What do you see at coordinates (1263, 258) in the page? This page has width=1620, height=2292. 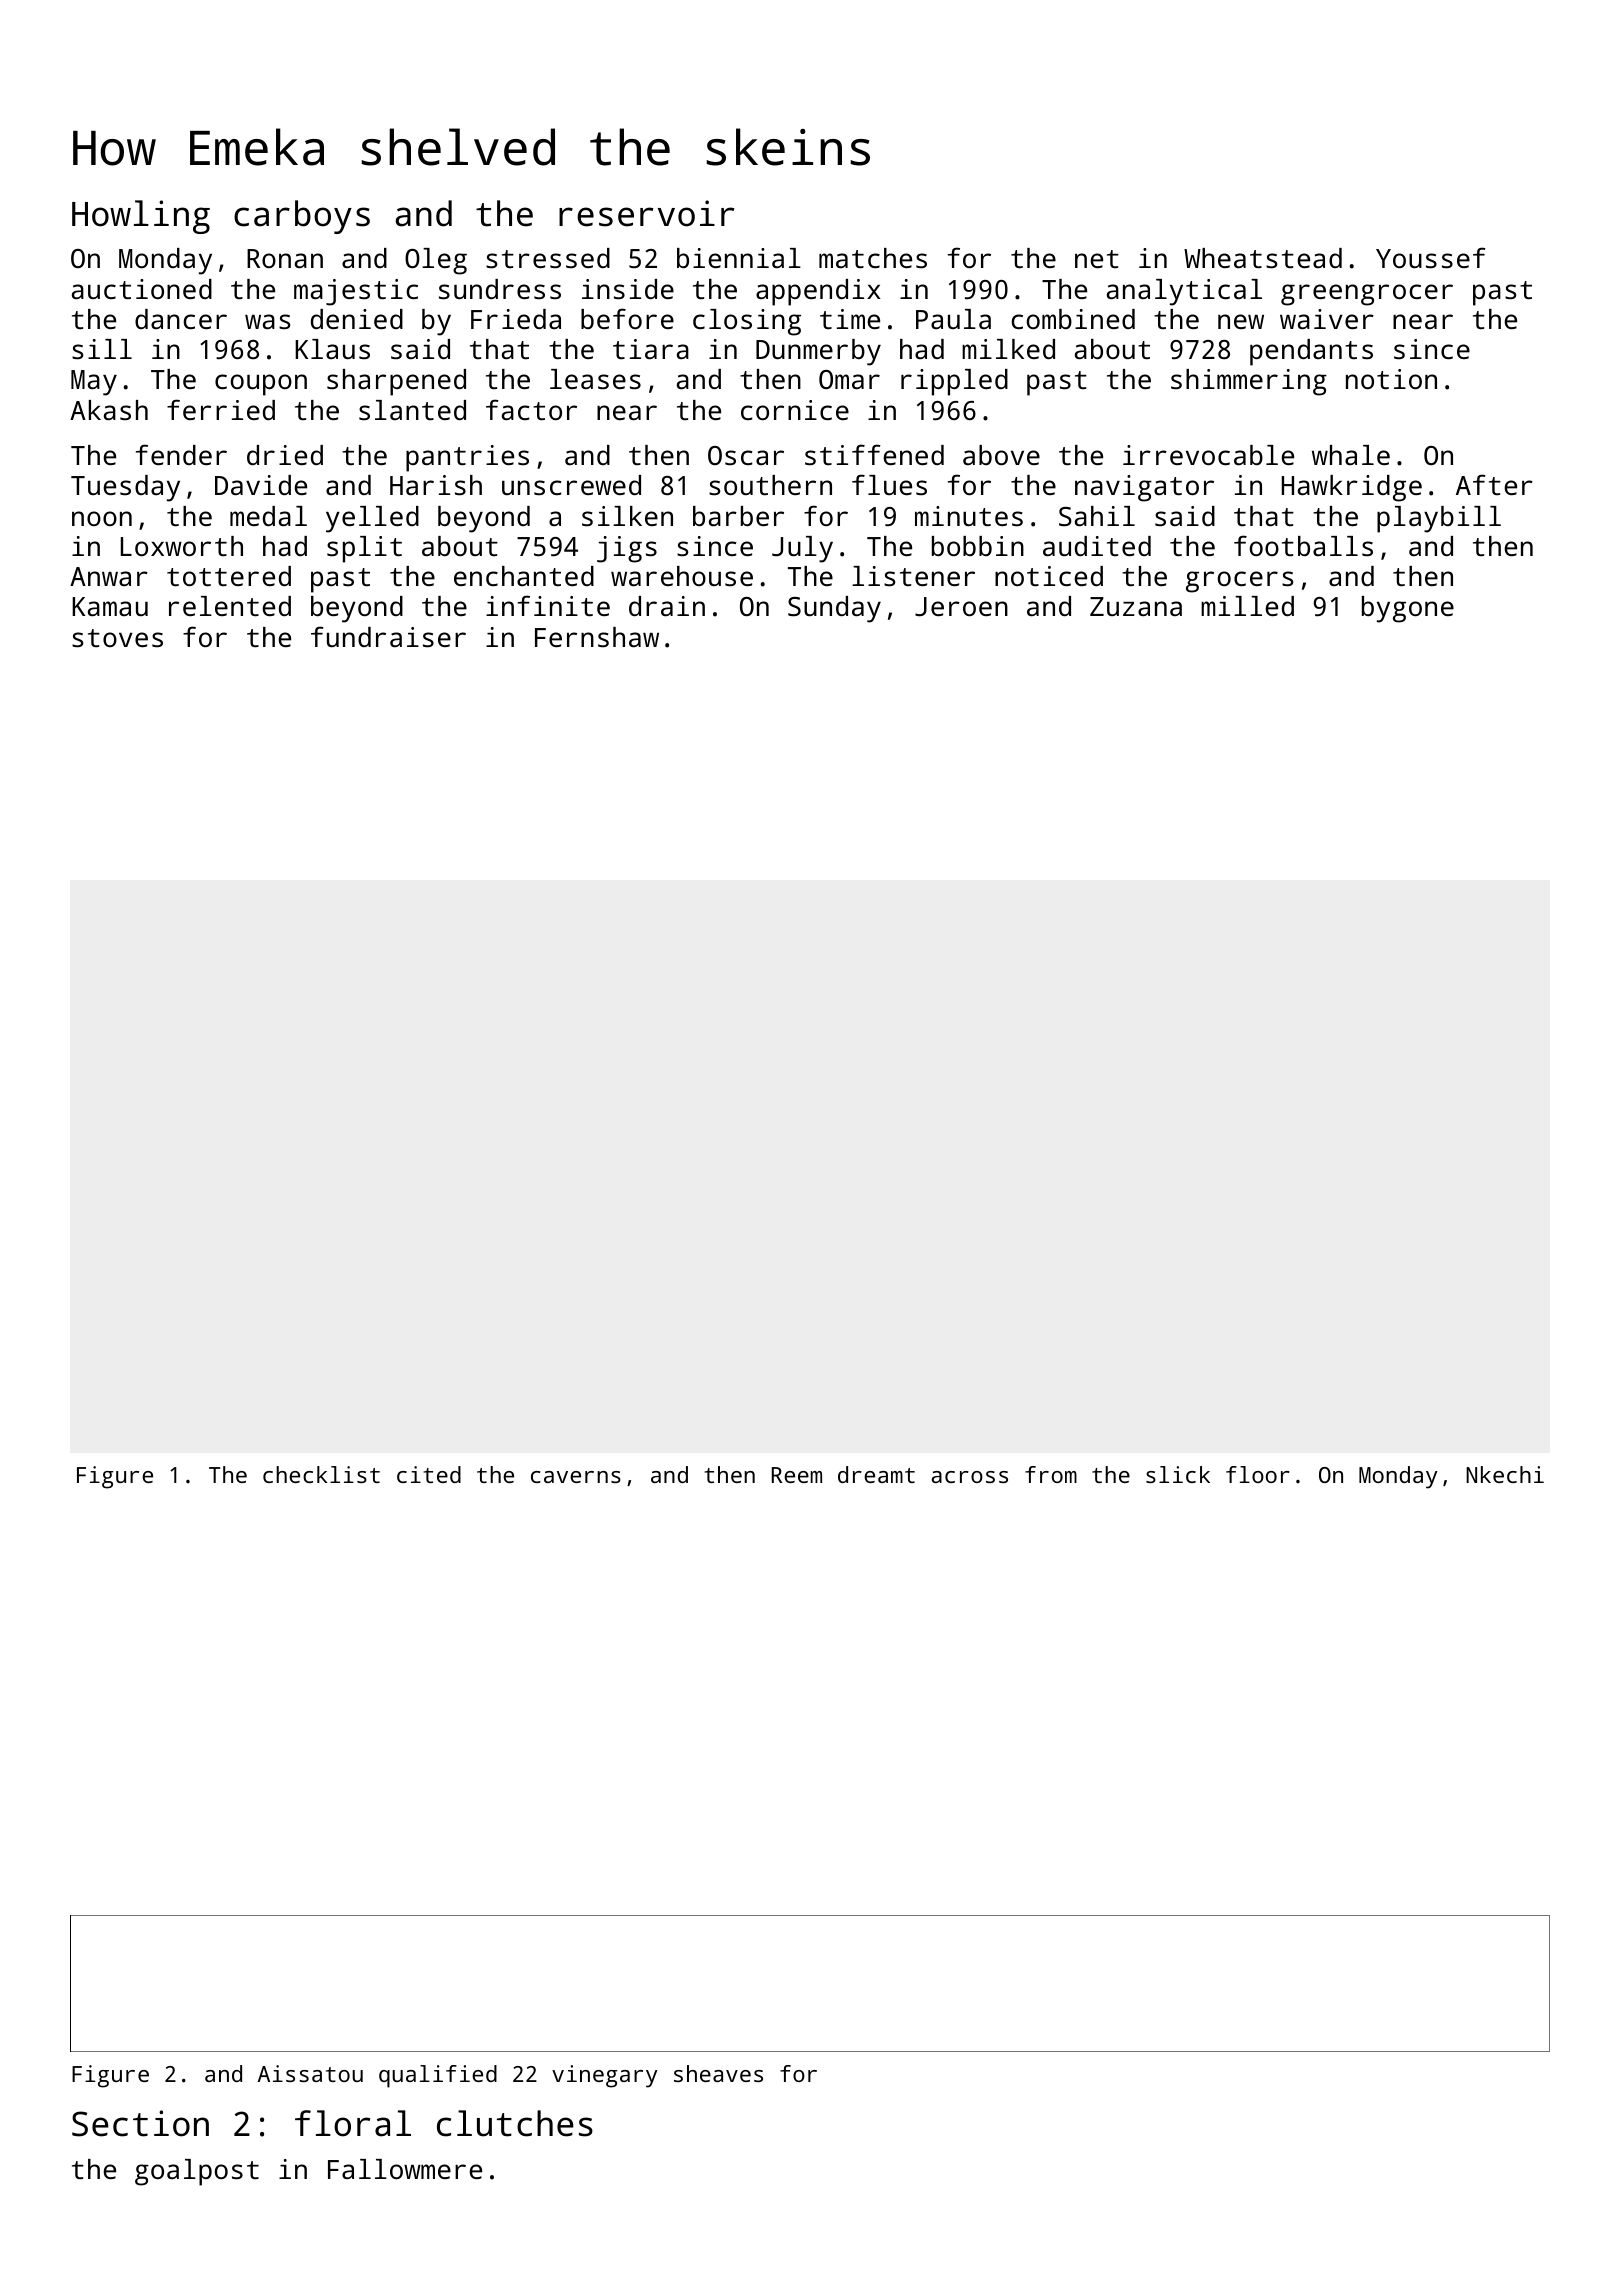 I see `Wheatstead` at bounding box center [1263, 258].
